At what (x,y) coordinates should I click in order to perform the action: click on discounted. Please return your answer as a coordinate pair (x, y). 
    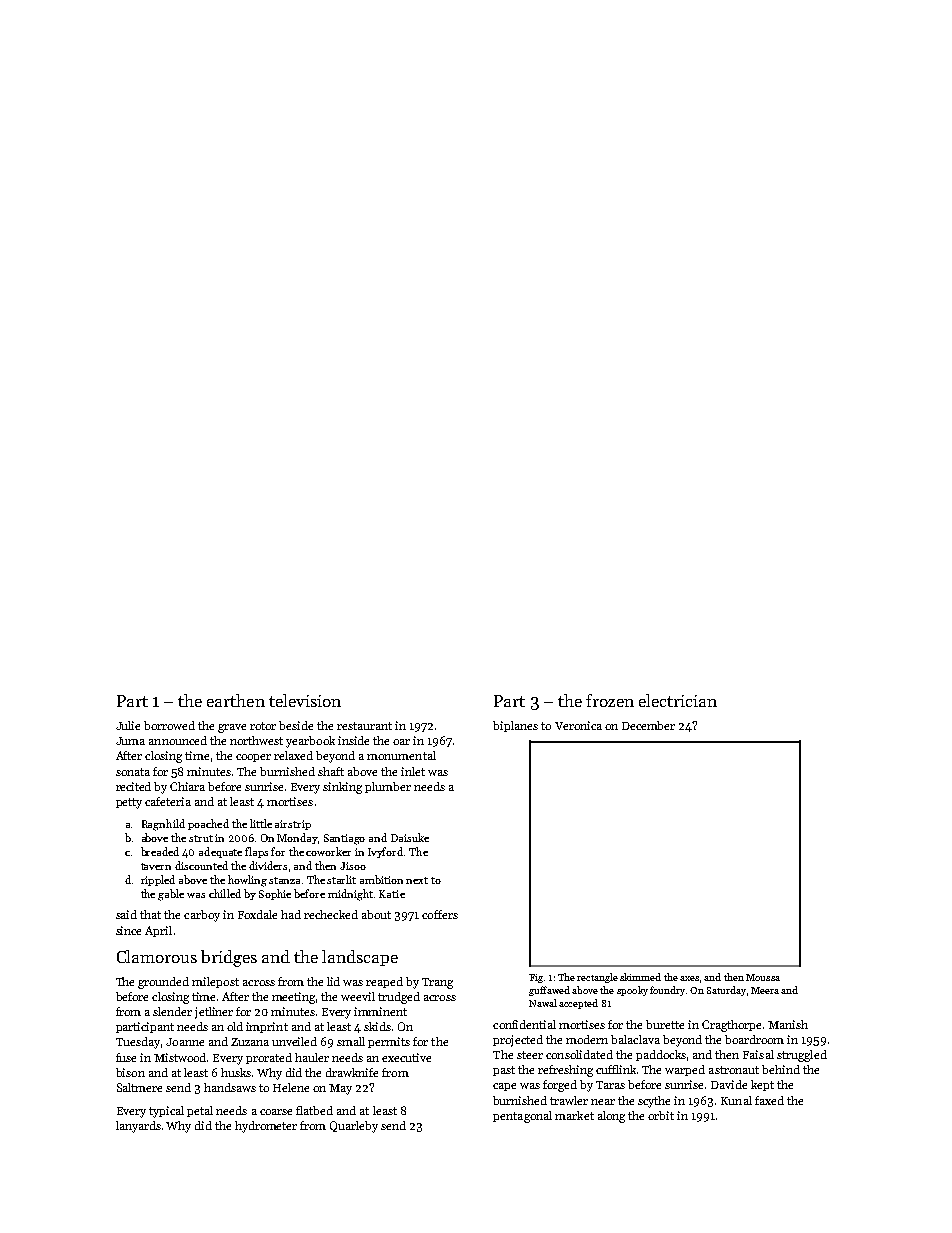
    Looking at the image, I should click on (201, 865).
